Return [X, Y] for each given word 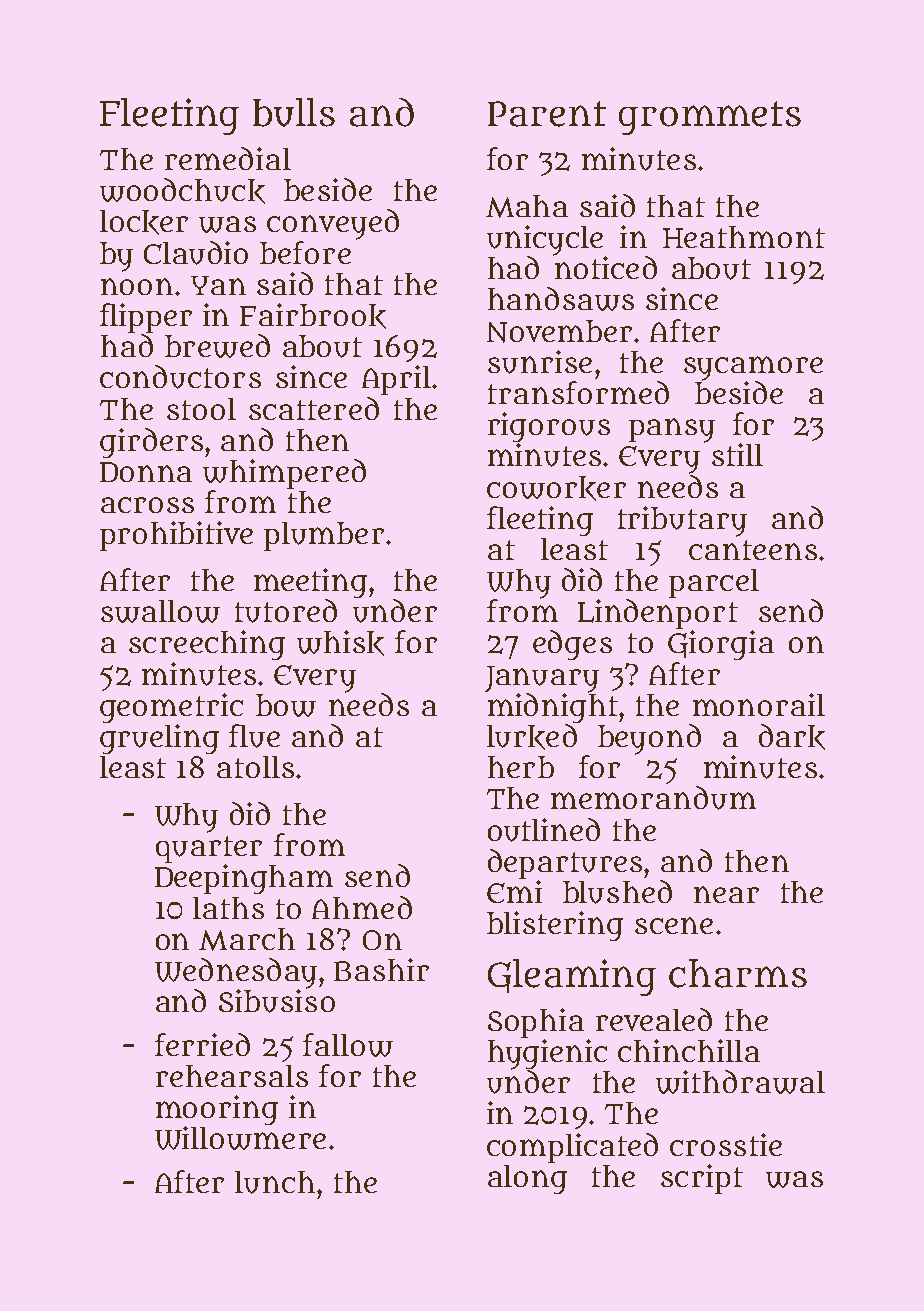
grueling [159, 739]
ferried [202, 1044]
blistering [555, 926]
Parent [547, 114]
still [737, 454]
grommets [710, 118]
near [726, 894]
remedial [228, 158]
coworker [556, 488]
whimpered [284, 474]
